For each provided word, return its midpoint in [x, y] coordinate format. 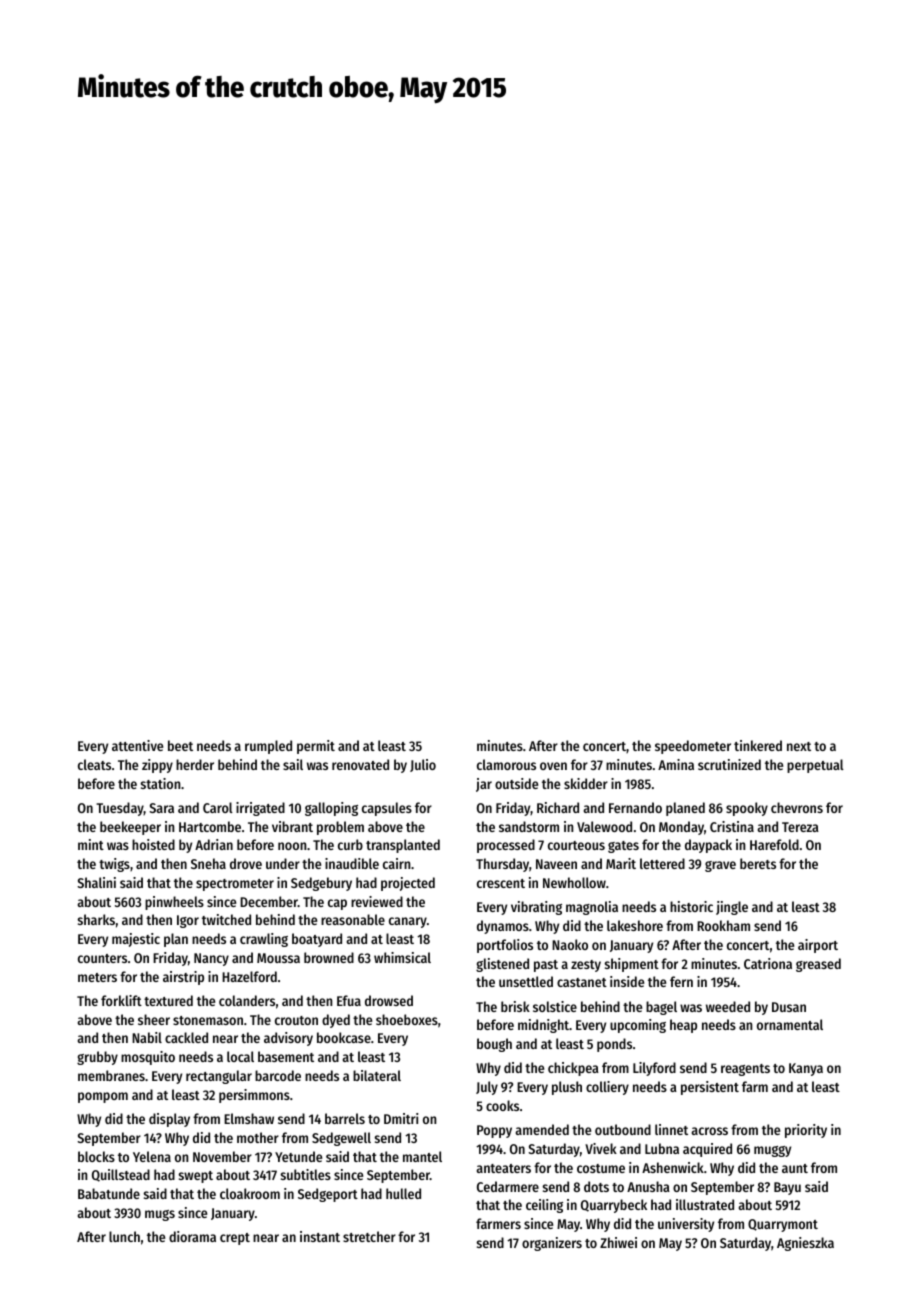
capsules [387, 809]
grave [720, 866]
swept [196, 1177]
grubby [97, 1058]
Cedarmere [508, 1186]
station [160, 783]
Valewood [604, 826]
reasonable [353, 919]
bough [494, 1045]
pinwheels [174, 903]
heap [683, 1026]
